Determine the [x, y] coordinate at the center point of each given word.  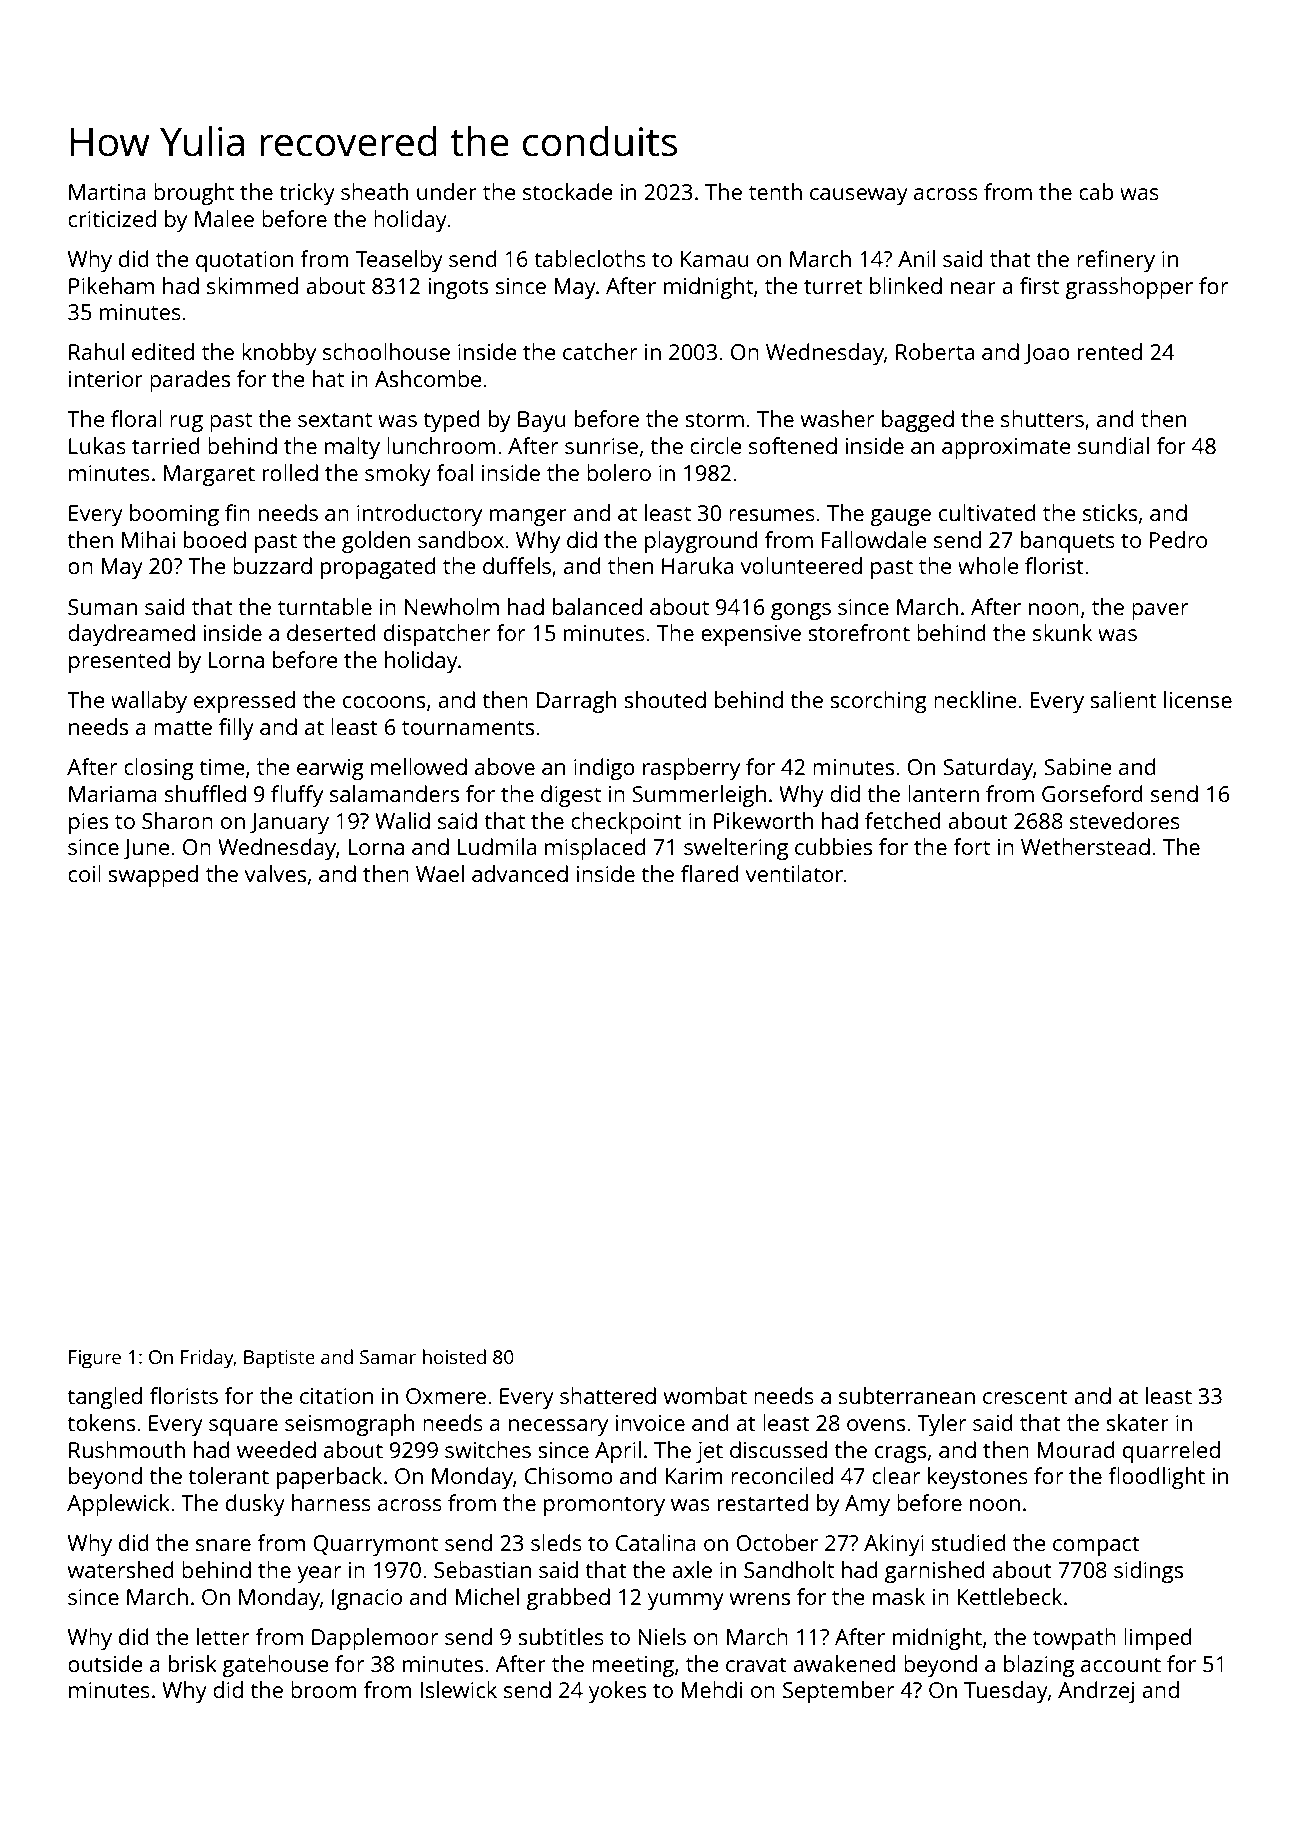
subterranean [907, 1395]
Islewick [458, 1689]
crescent [1025, 1396]
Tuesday [1006, 1692]
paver [1160, 611]
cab [1096, 191]
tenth [775, 191]
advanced [520, 873]
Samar [388, 1357]
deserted [331, 632]
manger [528, 517]
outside [105, 1663]
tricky [307, 194]
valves [275, 873]
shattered [608, 1395]
